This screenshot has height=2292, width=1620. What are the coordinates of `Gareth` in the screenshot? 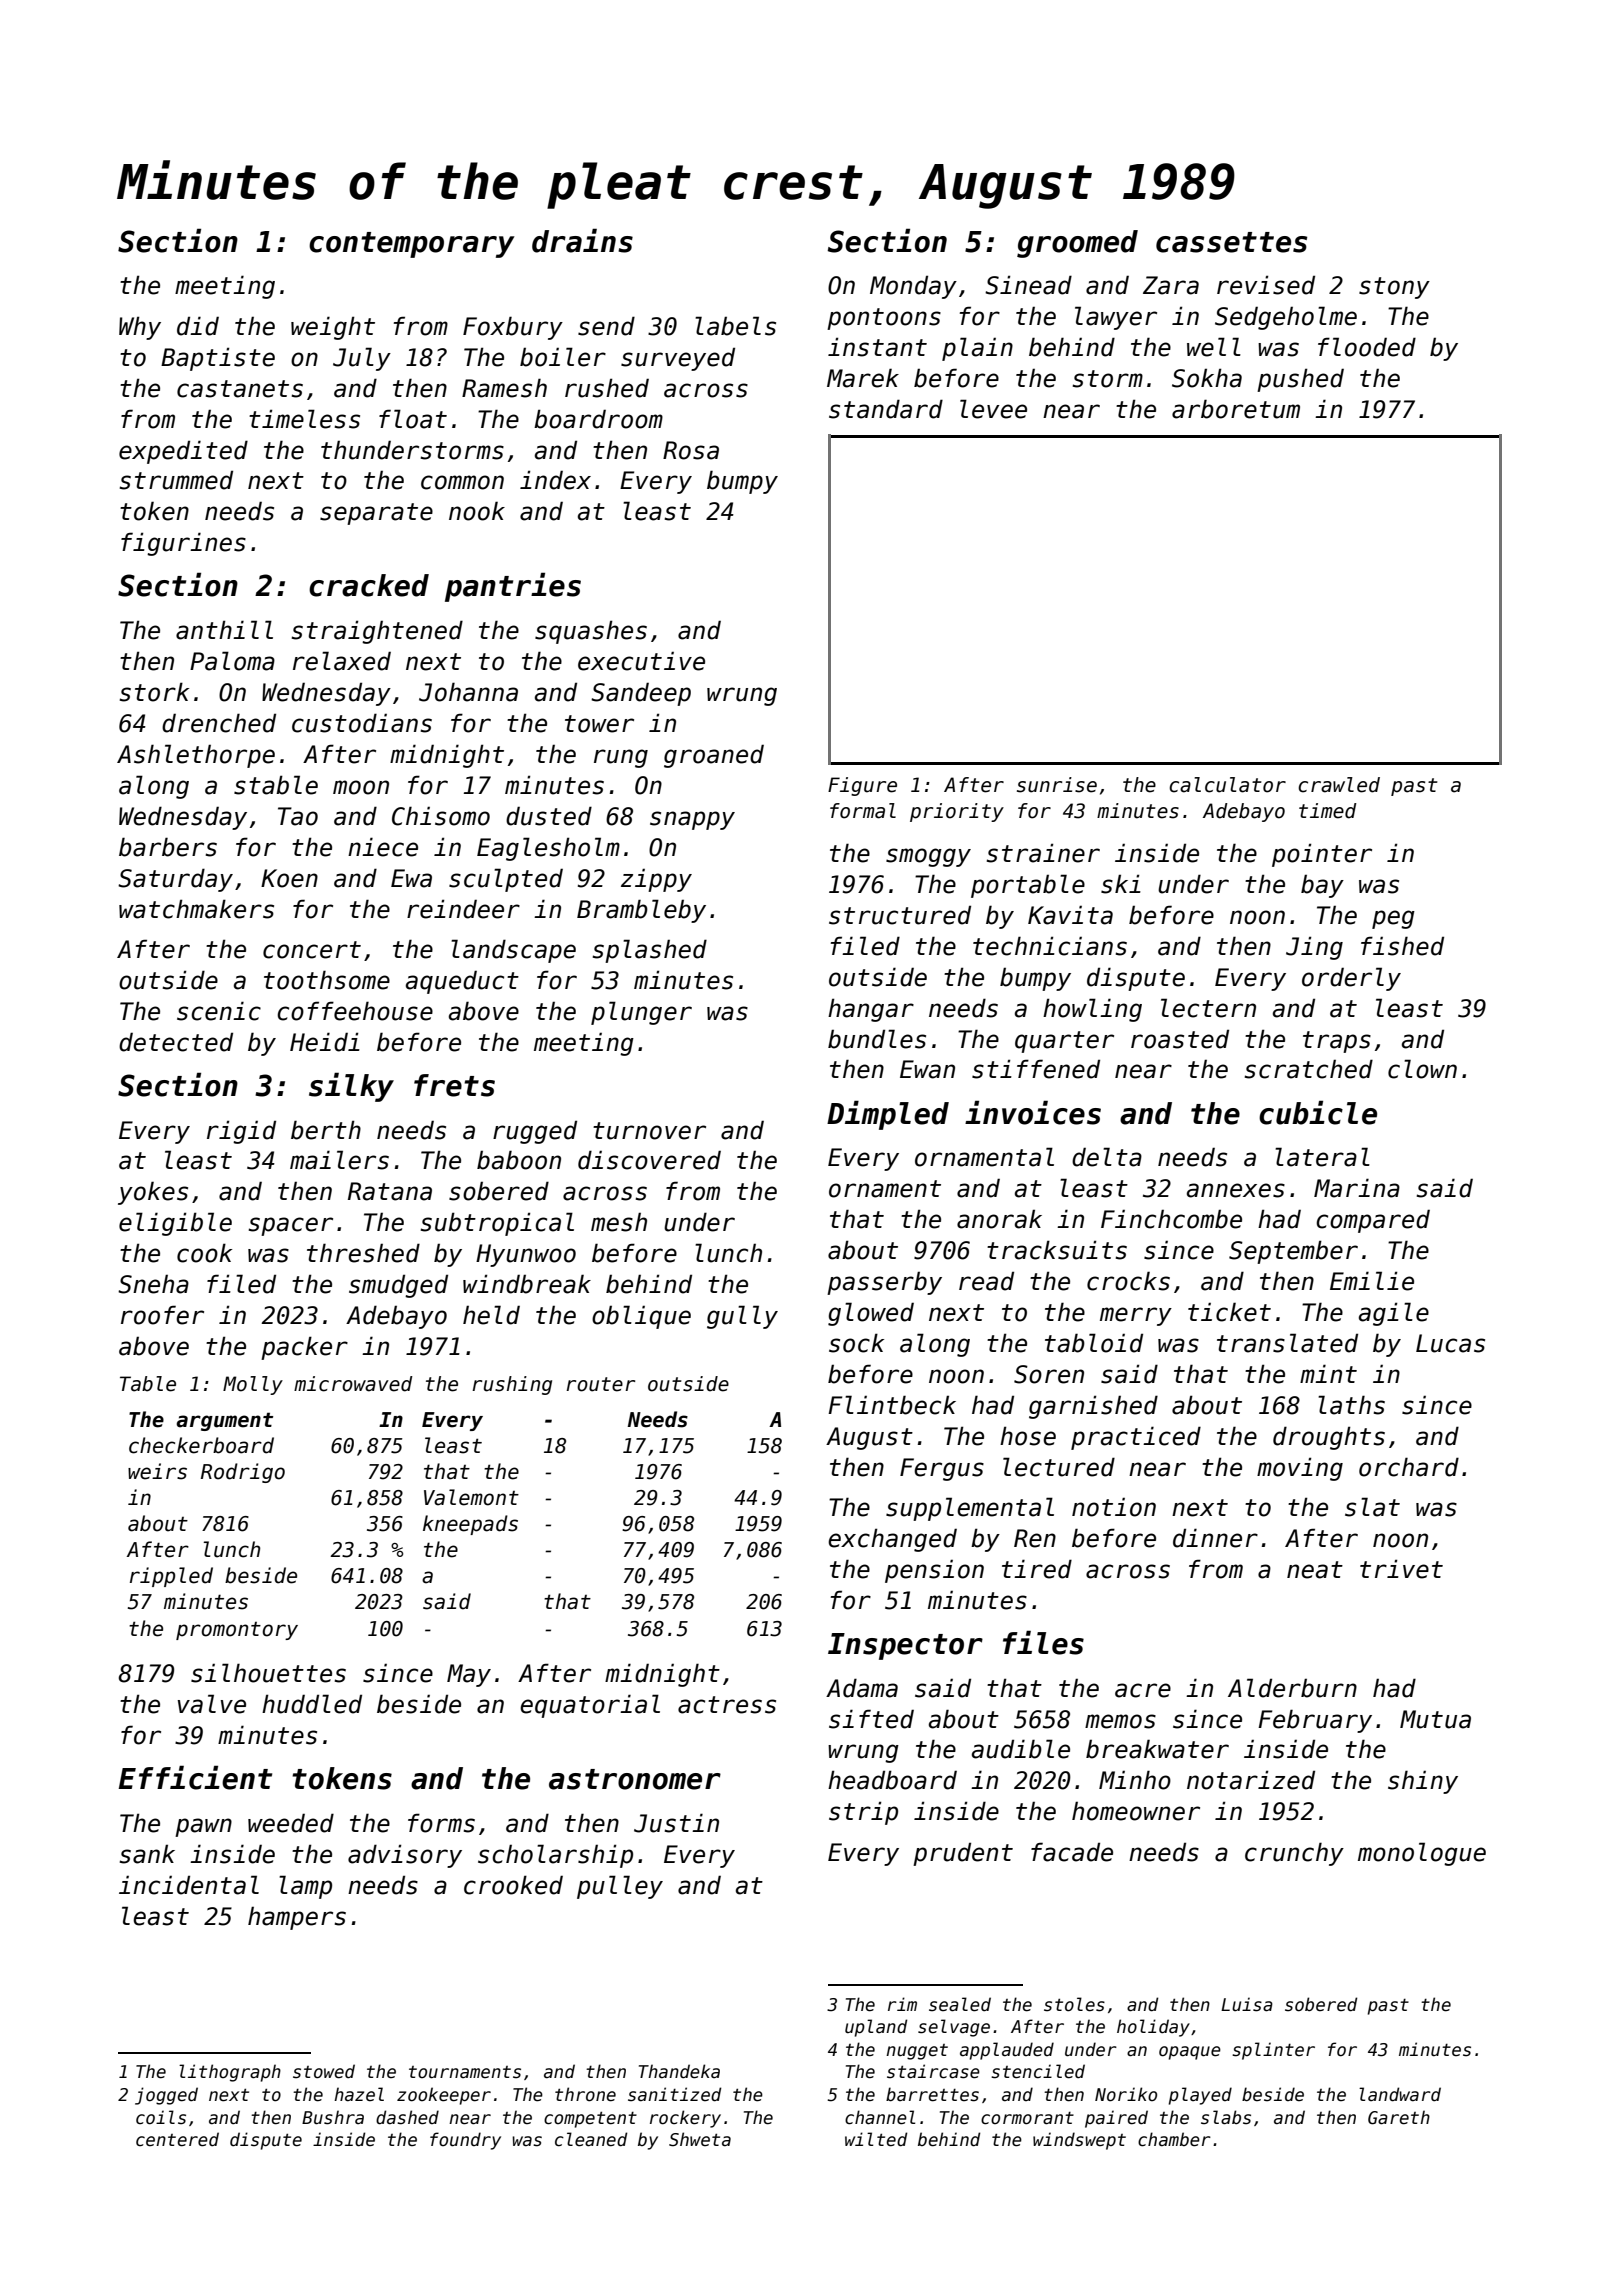 It's located at (1399, 2117).
